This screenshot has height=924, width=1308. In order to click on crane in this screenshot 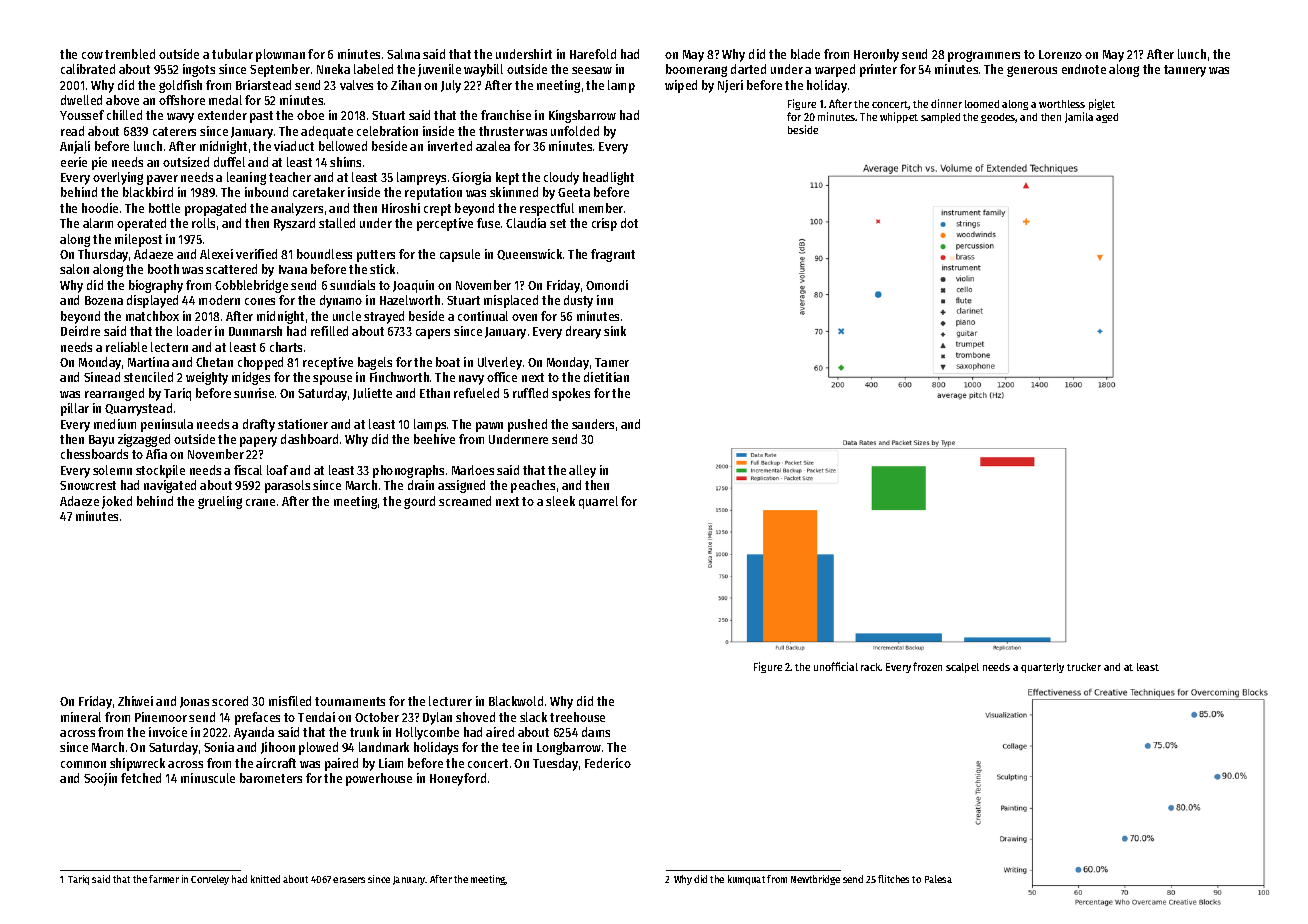, I will do `click(260, 502)`.
